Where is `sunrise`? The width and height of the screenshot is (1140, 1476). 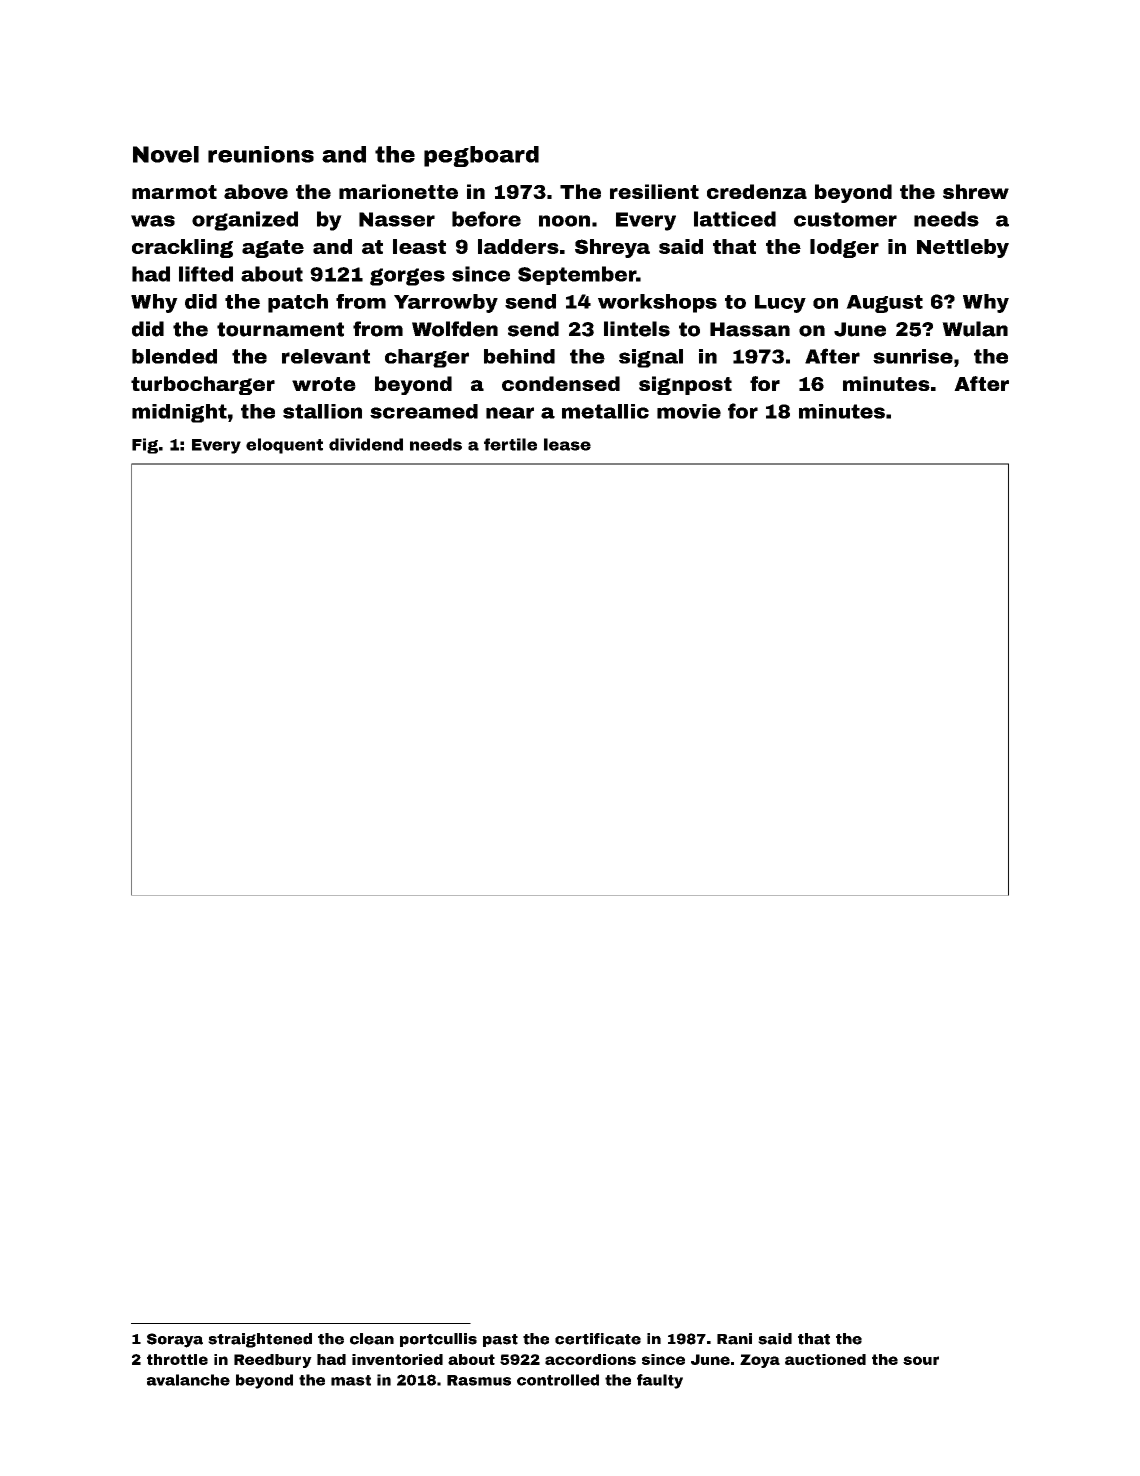
sunrise is located at coordinates (913, 356).
